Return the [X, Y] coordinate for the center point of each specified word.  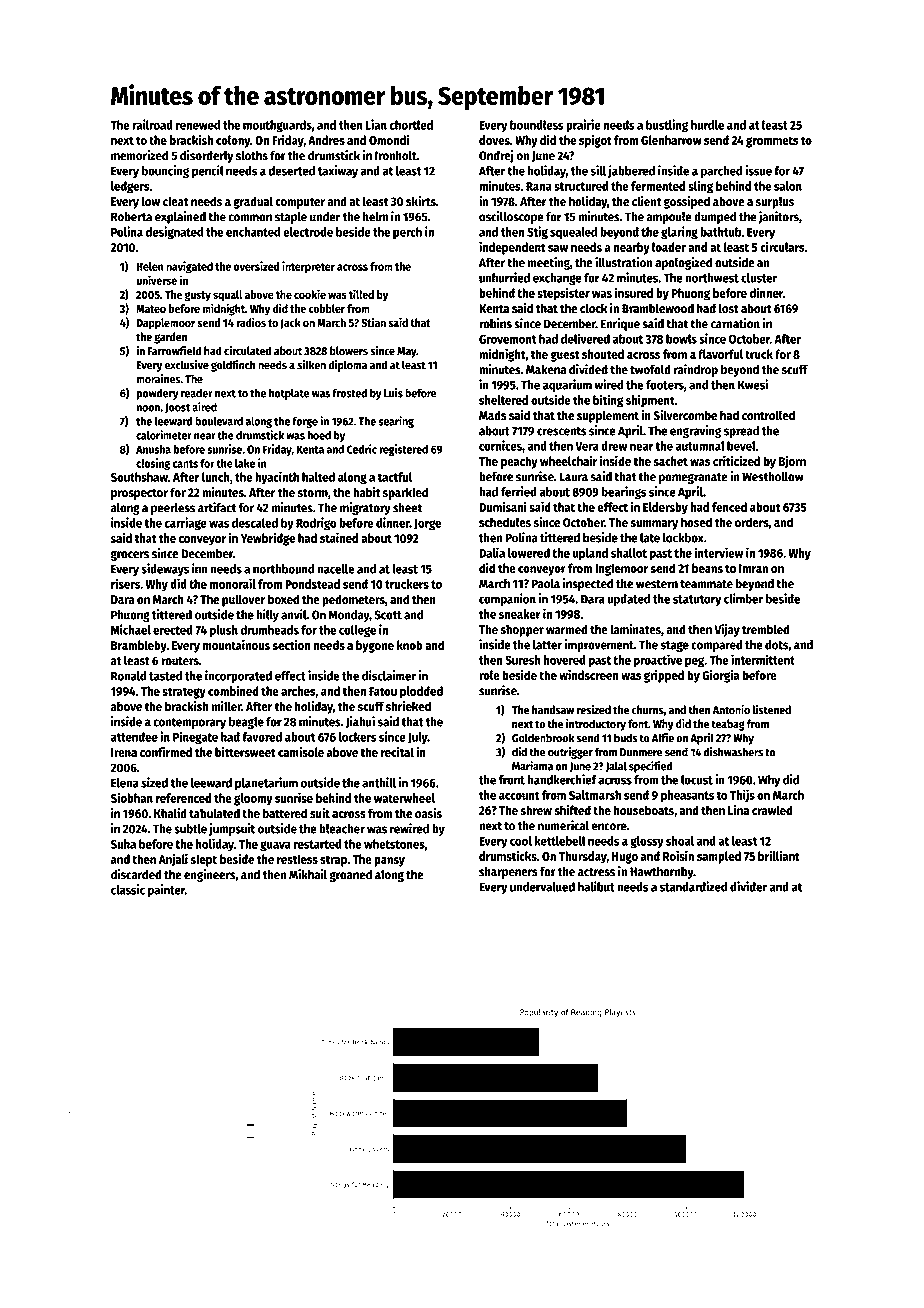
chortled [411, 125]
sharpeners [508, 872]
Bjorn [792, 462]
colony [233, 141]
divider [748, 886]
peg [694, 662]
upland [590, 554]
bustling [667, 126]
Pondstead [312, 584]
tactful [394, 477]
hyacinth [277, 478]
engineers [210, 875]
